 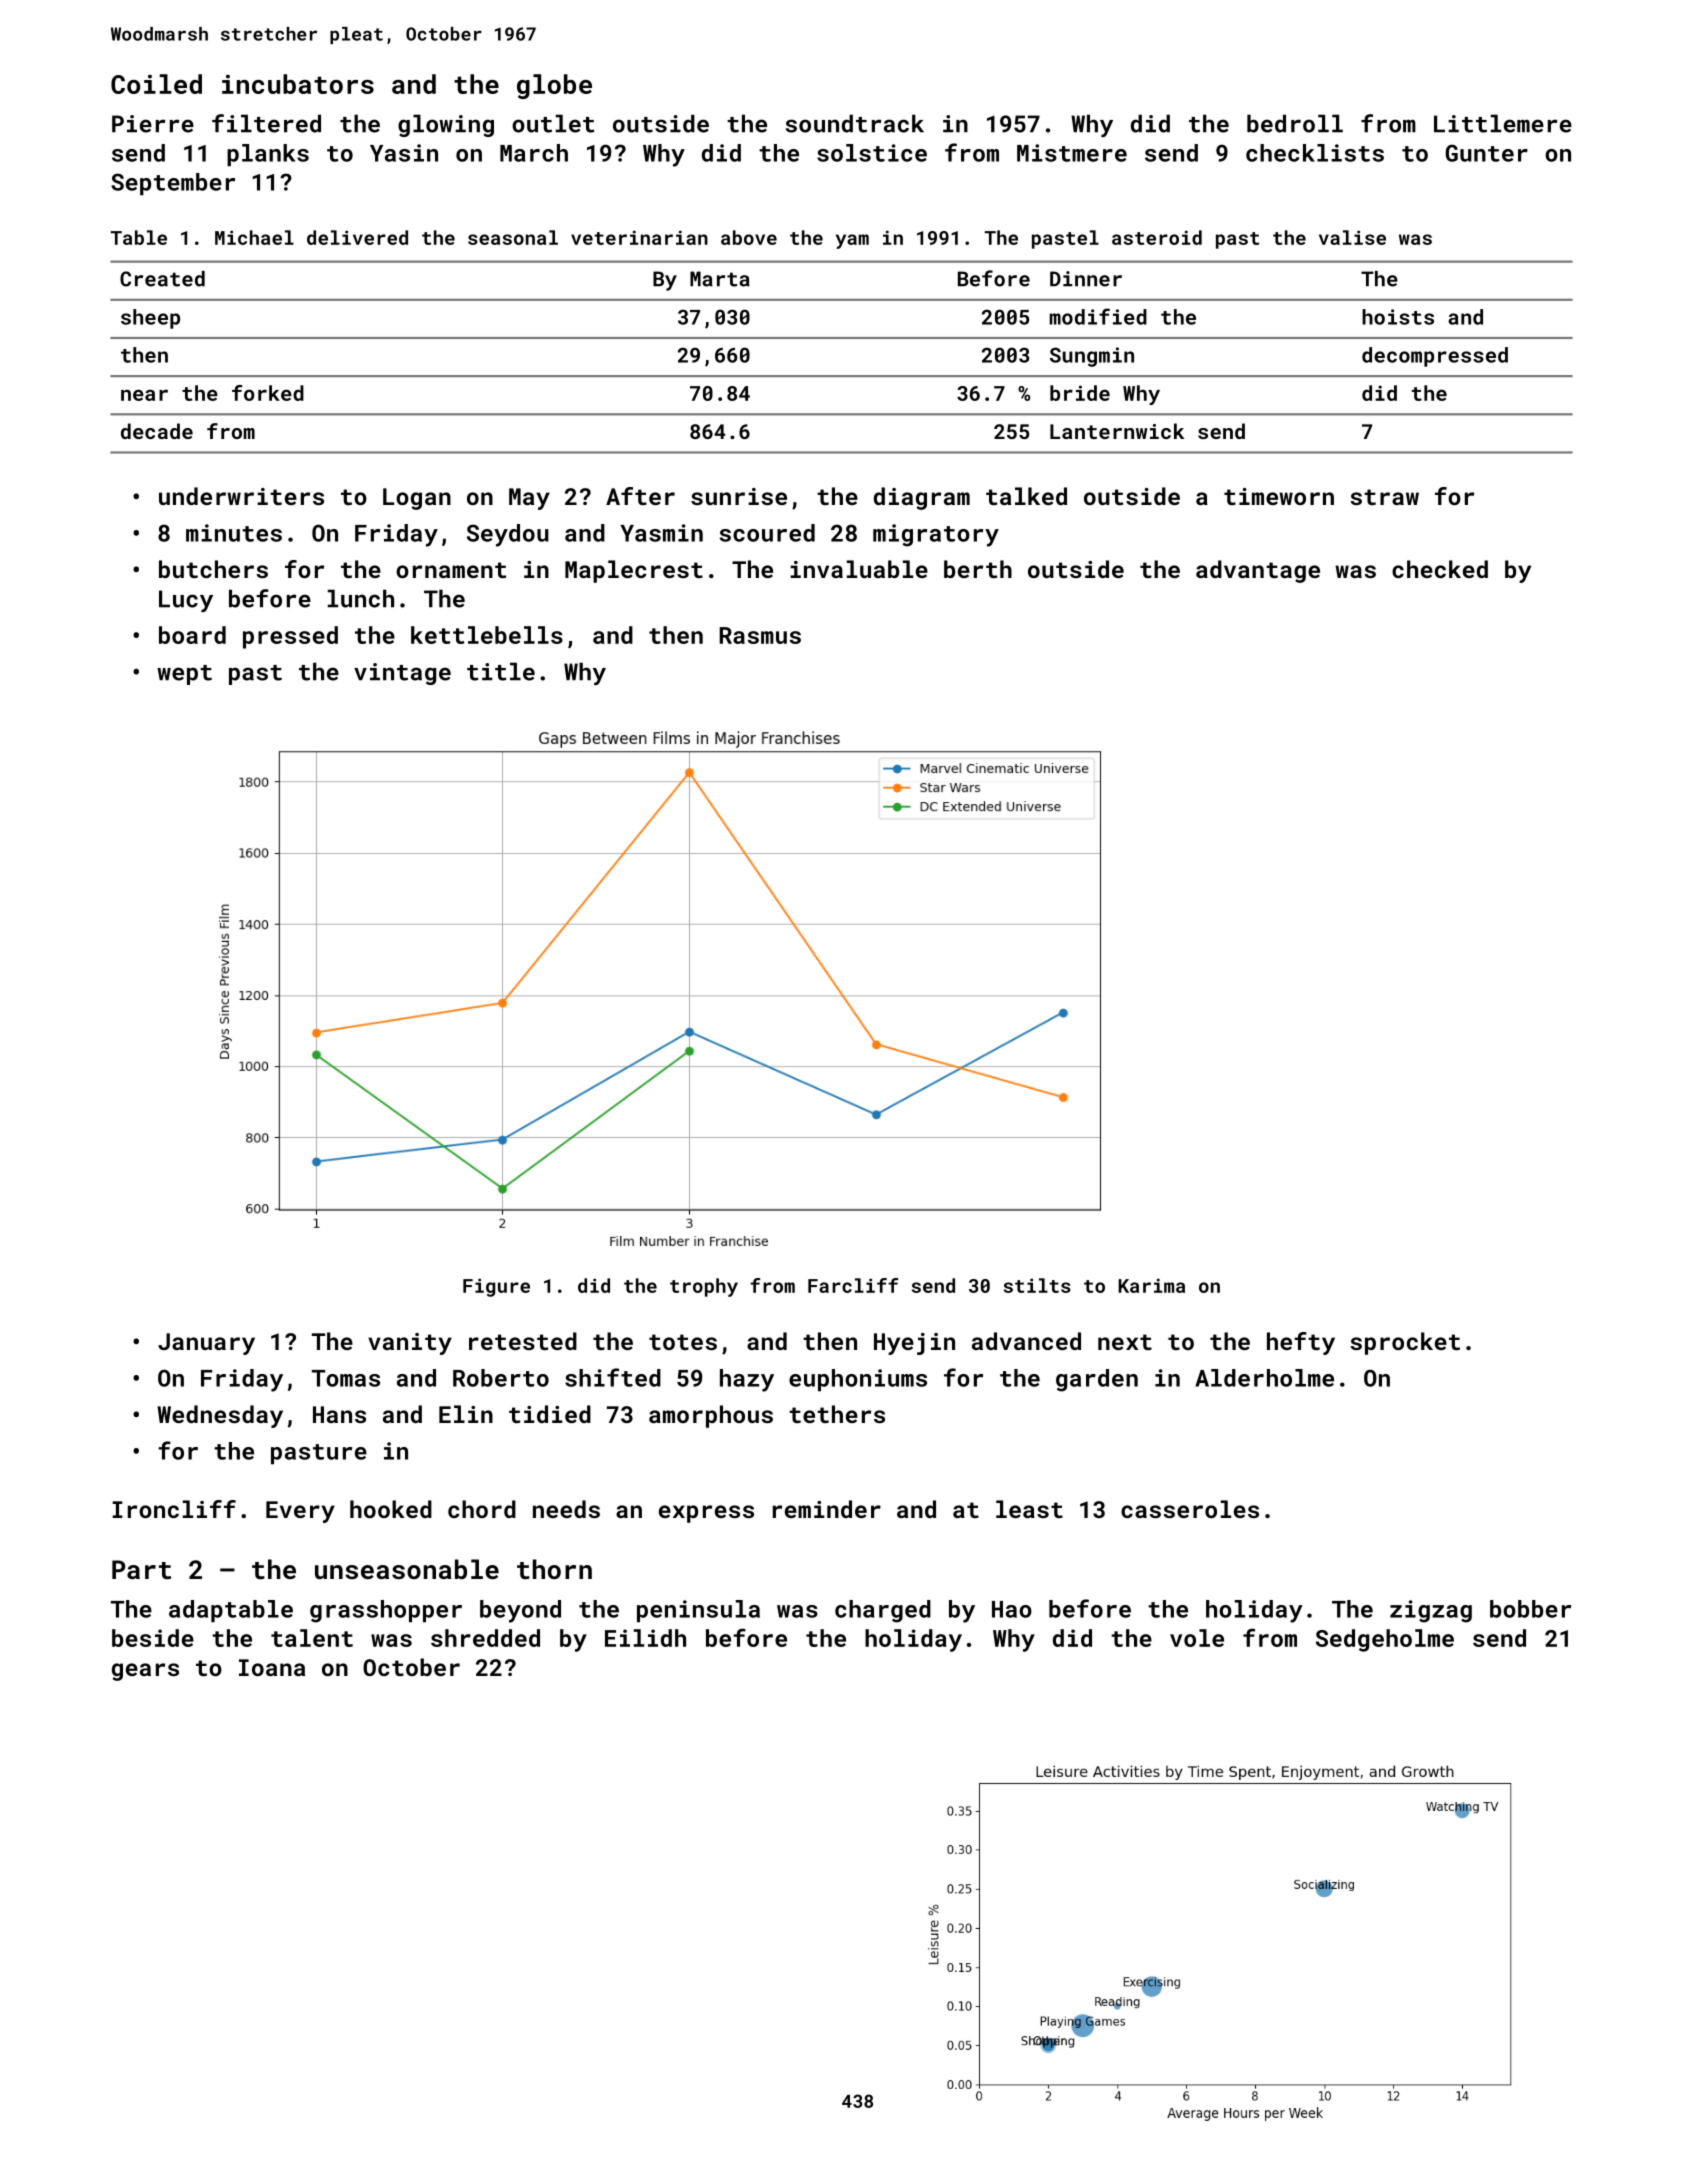 I want to click on totes, so click(x=683, y=1342).
